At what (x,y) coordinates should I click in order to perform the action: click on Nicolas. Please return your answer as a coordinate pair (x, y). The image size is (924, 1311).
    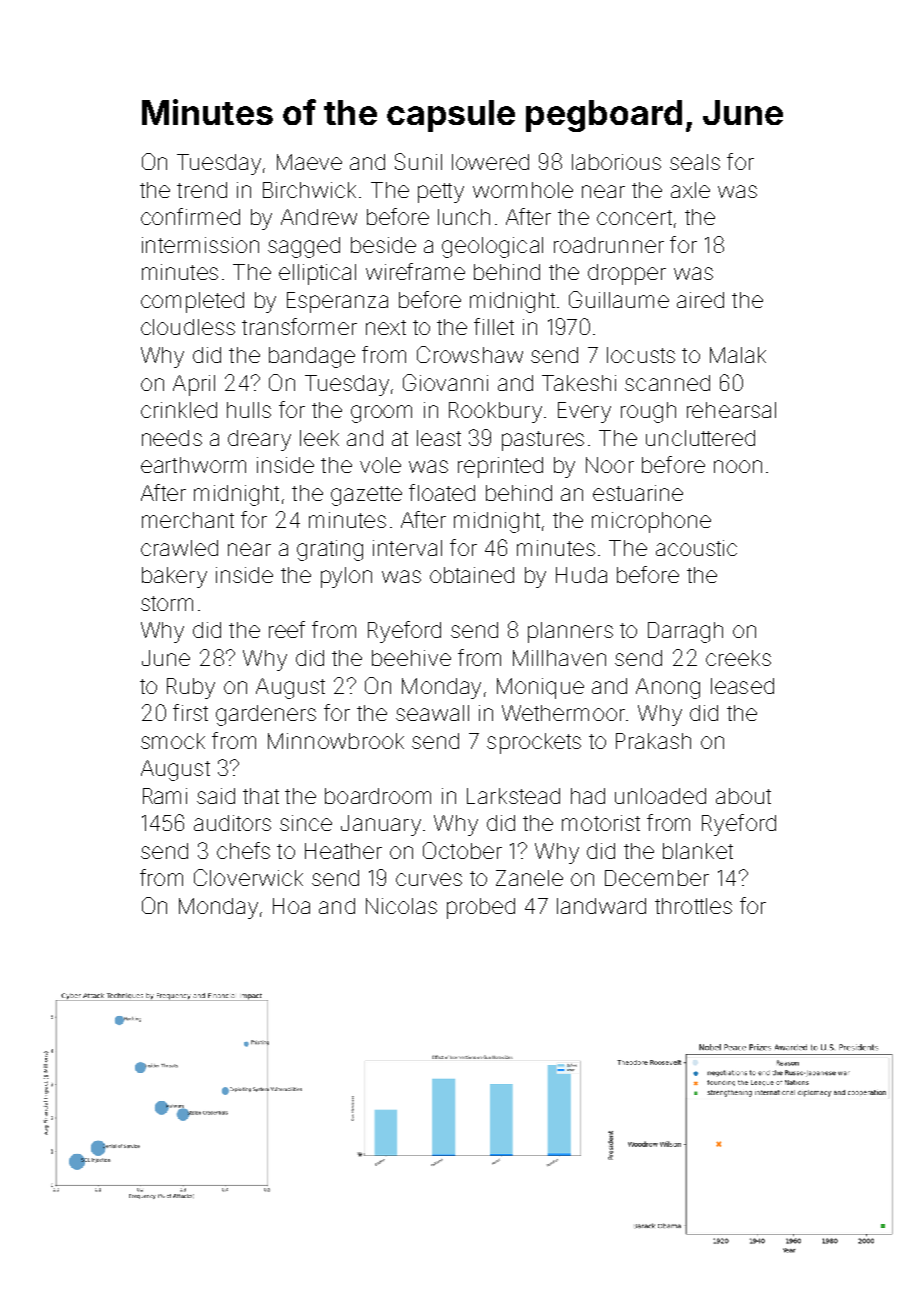
    Looking at the image, I should click on (401, 906).
